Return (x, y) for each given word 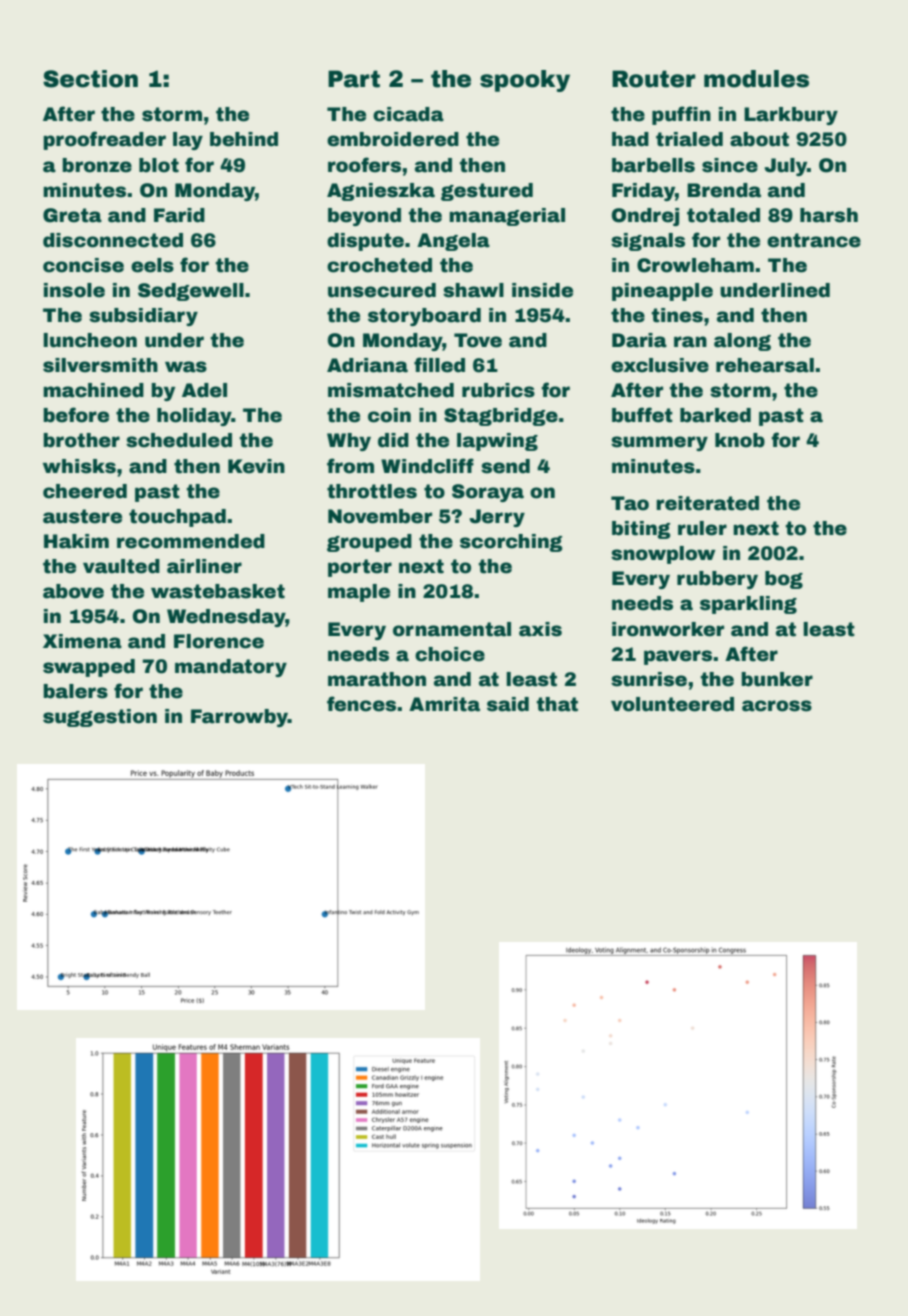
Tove (478, 340)
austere (82, 516)
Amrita (444, 704)
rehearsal (765, 365)
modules (756, 79)
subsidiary (143, 317)
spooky (525, 81)
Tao (630, 503)
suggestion (100, 718)
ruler (702, 528)
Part (354, 79)
